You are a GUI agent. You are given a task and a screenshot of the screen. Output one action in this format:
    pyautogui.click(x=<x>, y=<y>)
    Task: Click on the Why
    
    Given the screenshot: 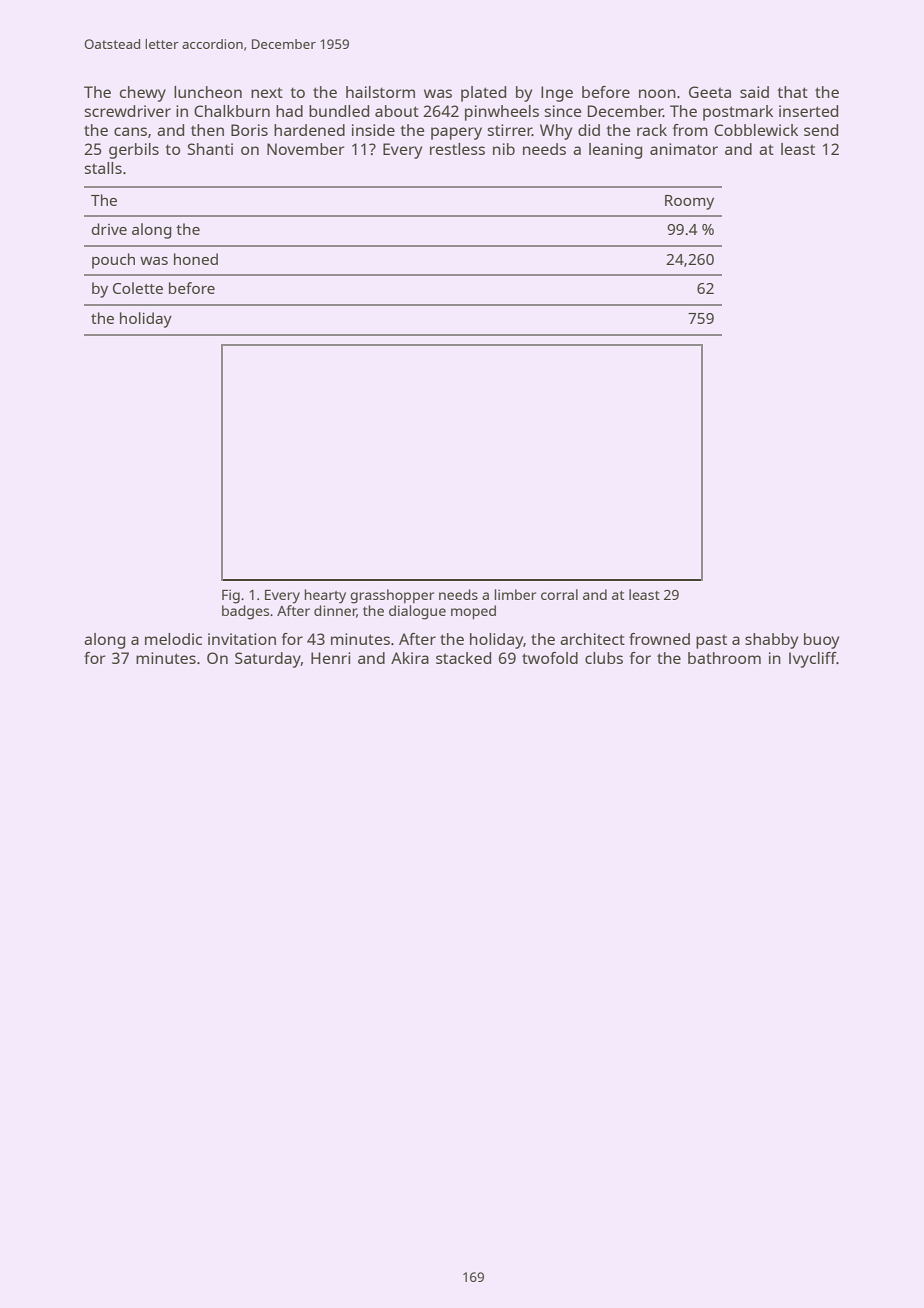 What is the action you would take?
    pyautogui.click(x=556, y=132)
